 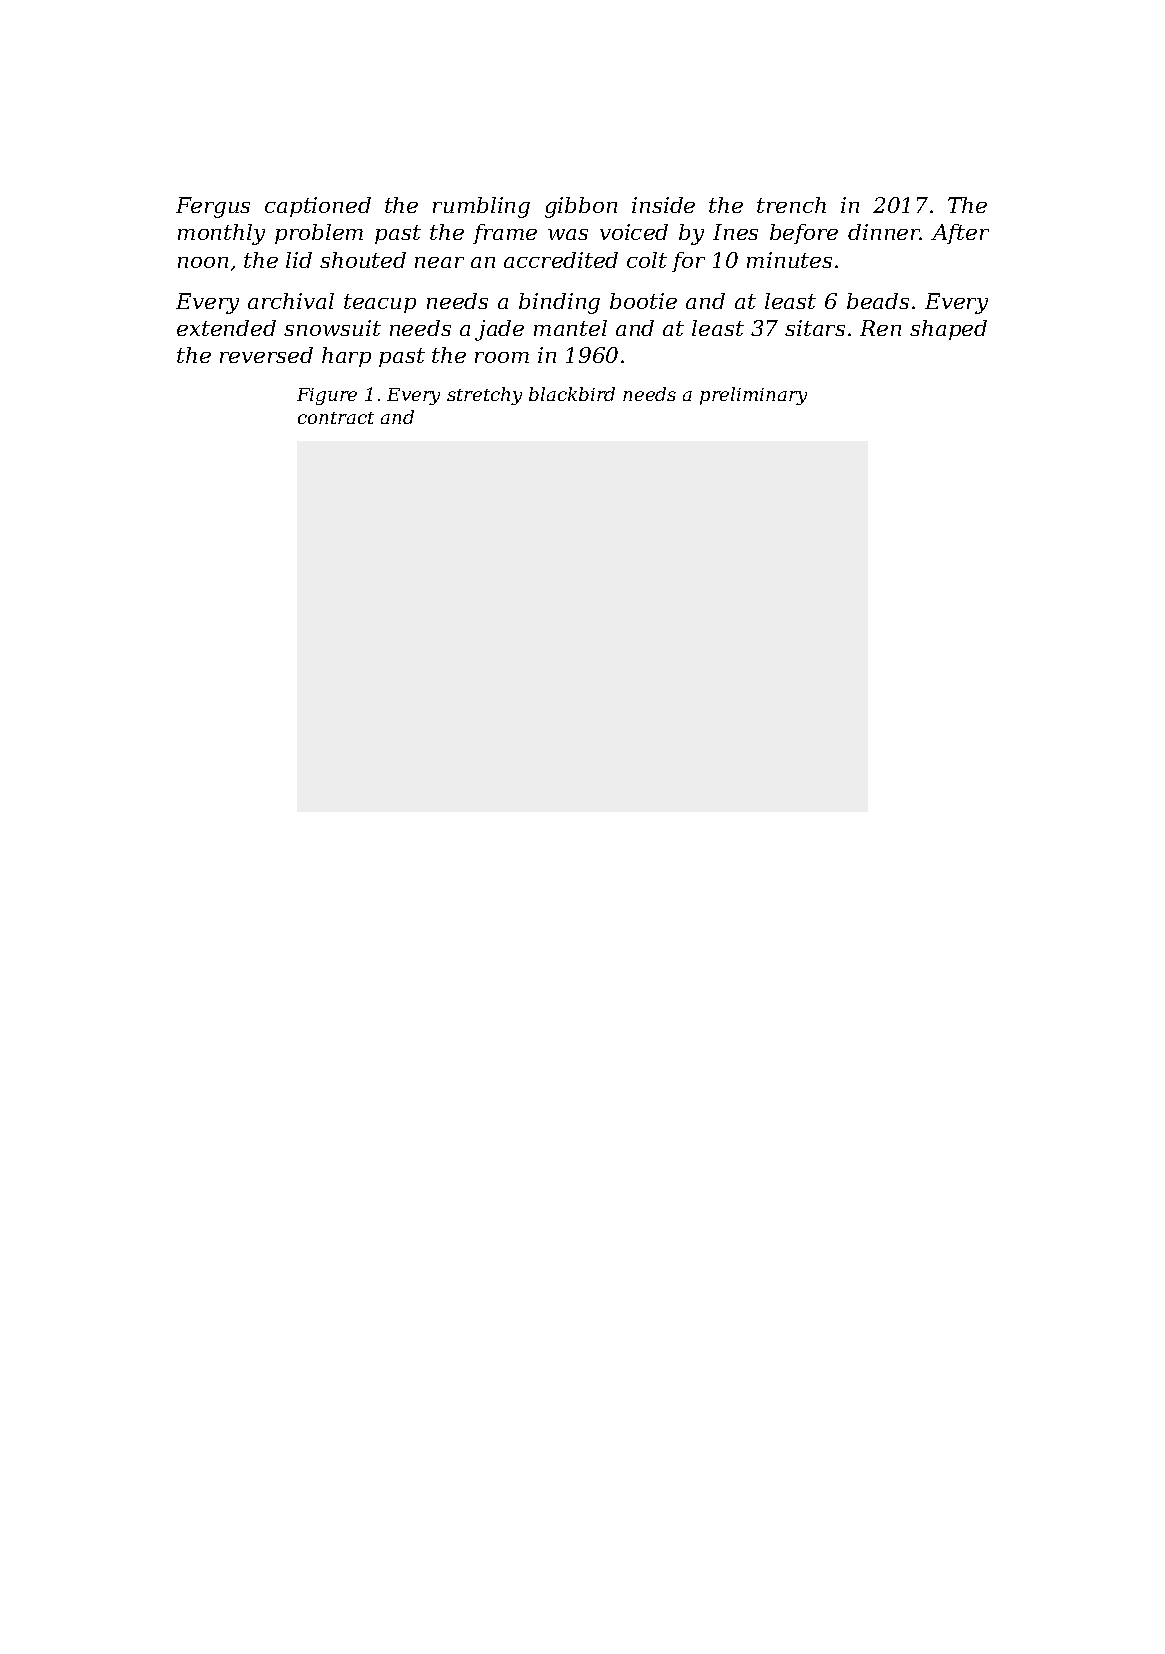 I want to click on contract, so click(x=336, y=418).
